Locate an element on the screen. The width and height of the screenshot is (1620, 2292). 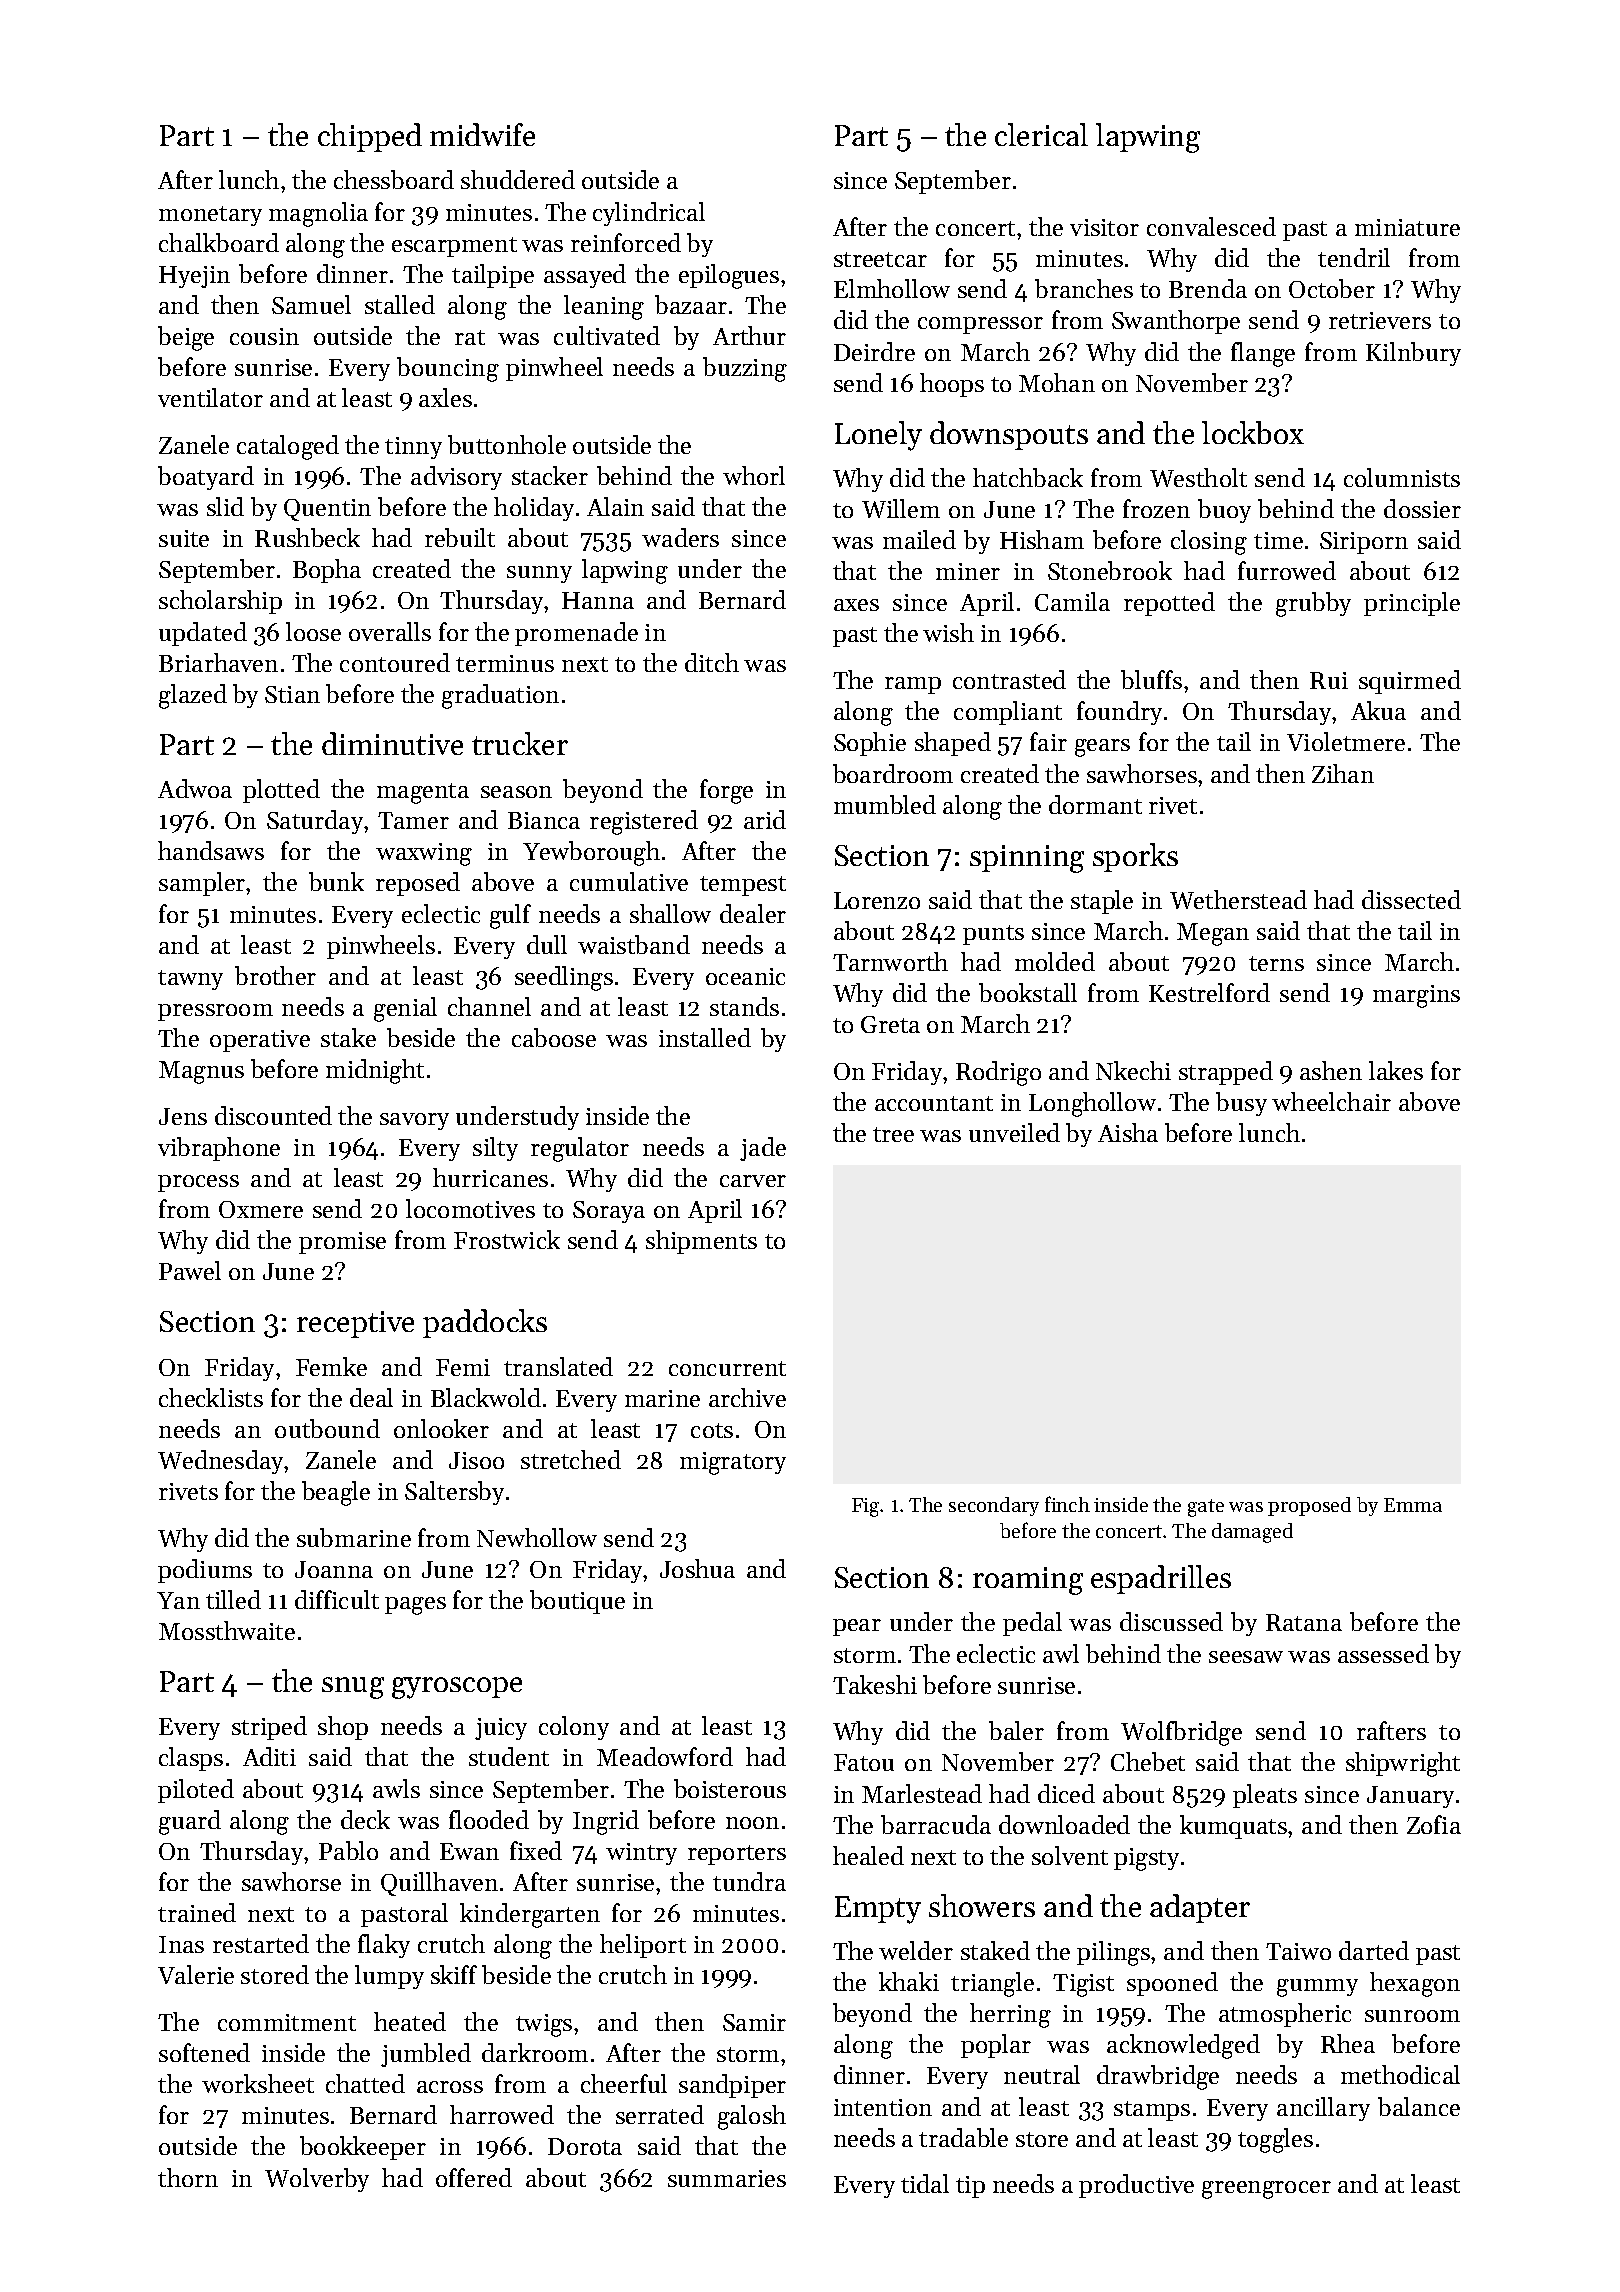
chipped is located at coordinates (370, 137).
